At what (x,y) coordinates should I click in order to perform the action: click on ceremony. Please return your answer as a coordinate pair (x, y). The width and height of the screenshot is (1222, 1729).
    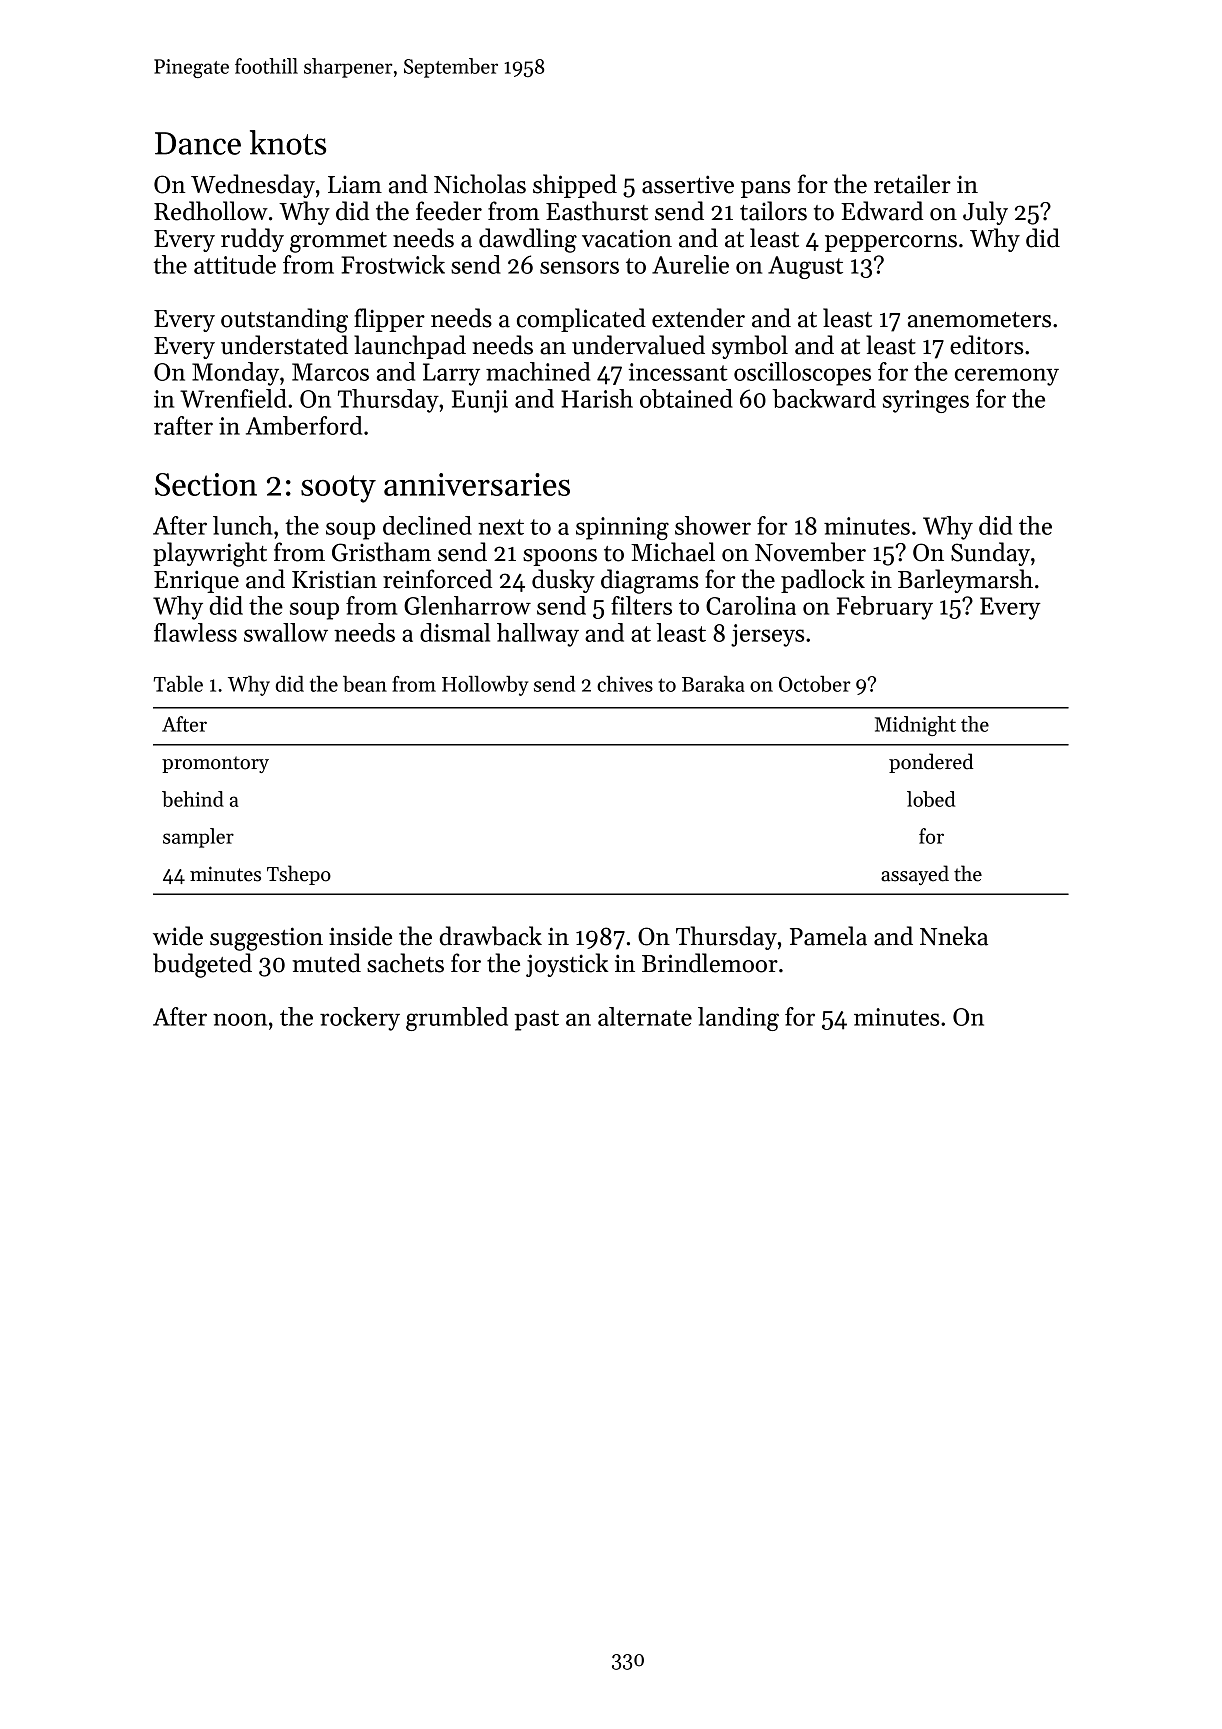
    Looking at the image, I should click on (1007, 377).
